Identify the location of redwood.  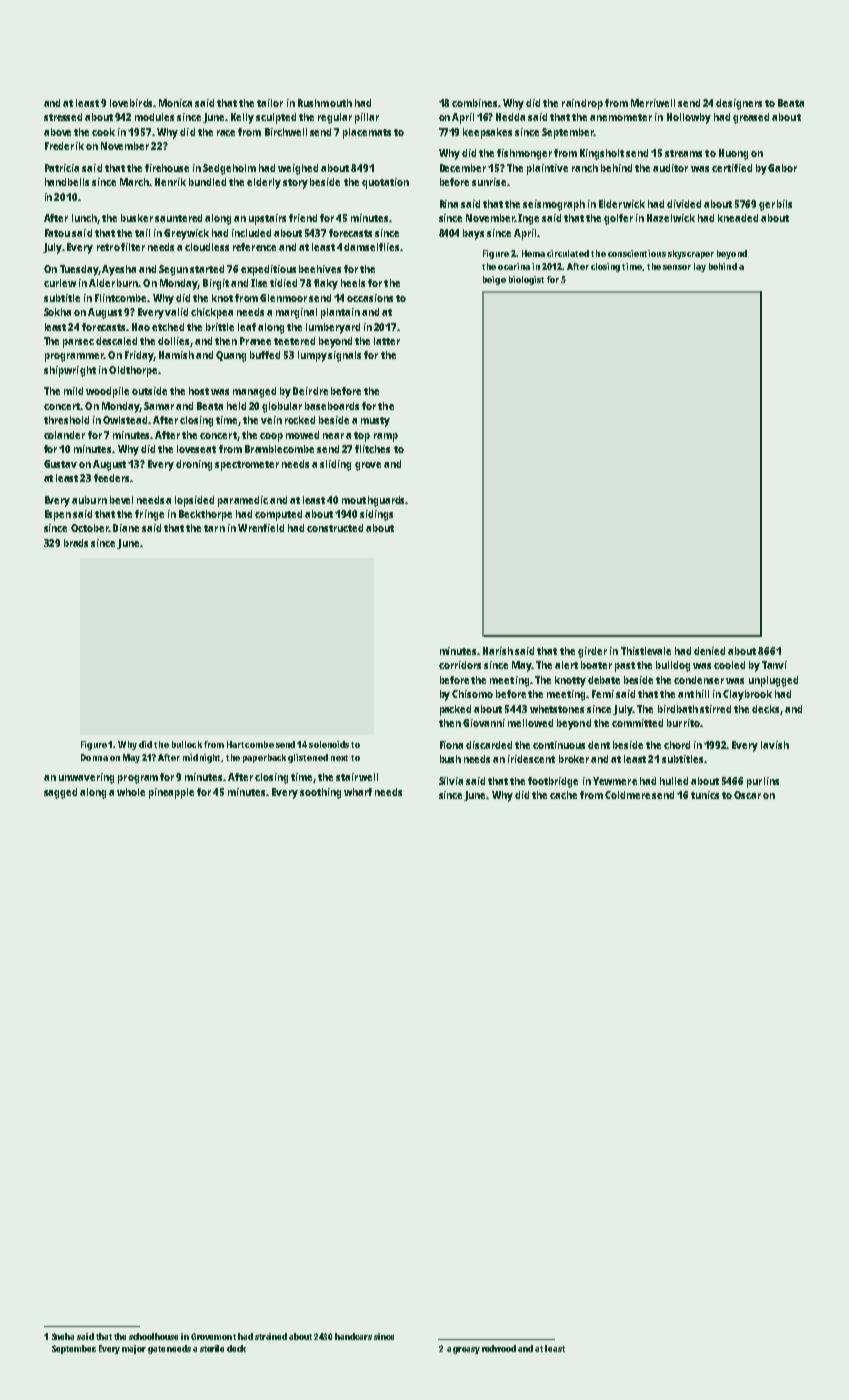
(499, 1348).
